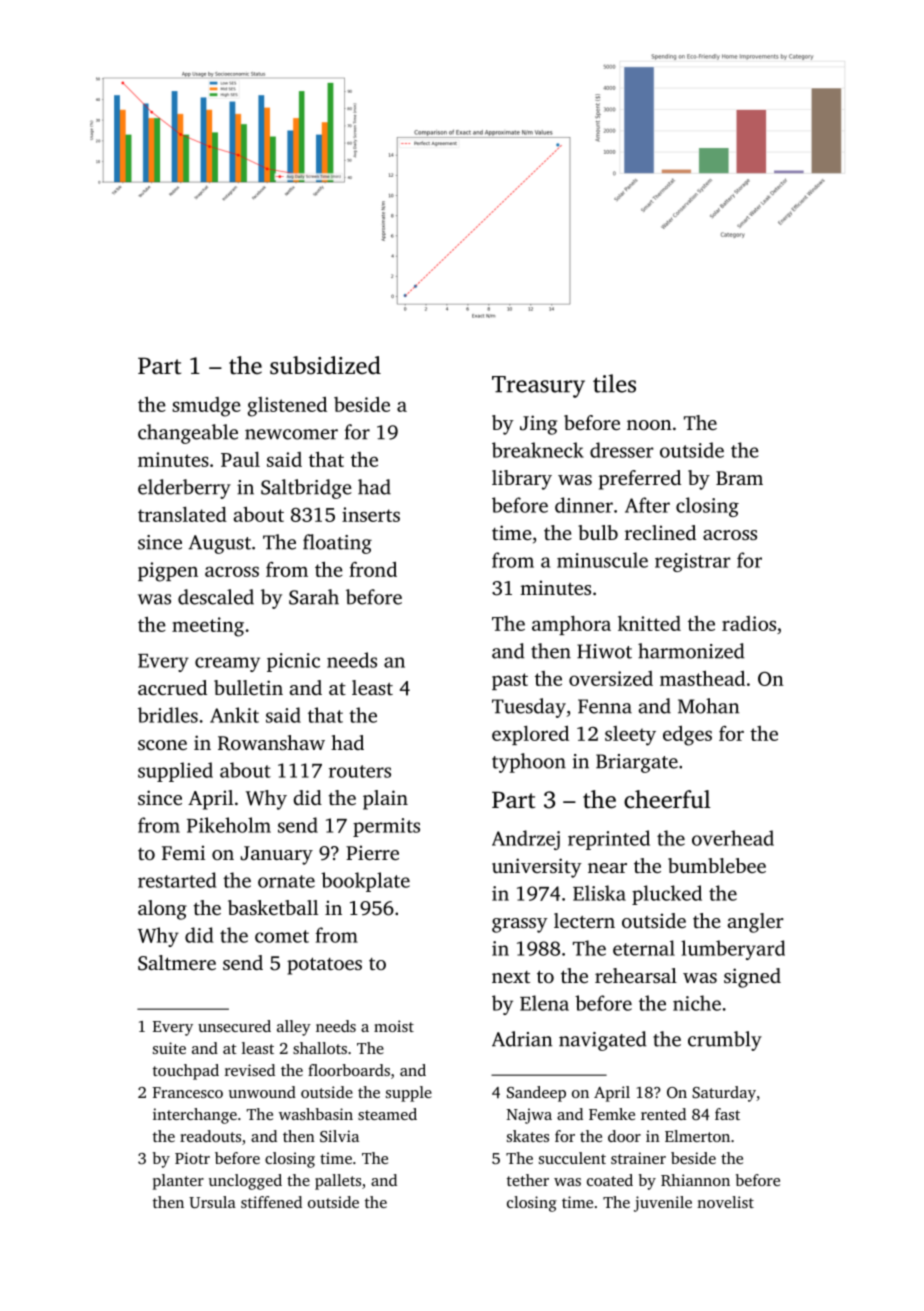 The width and height of the image is (924, 1311). What do you see at coordinates (510, 681) in the image?
I see `past` at bounding box center [510, 681].
